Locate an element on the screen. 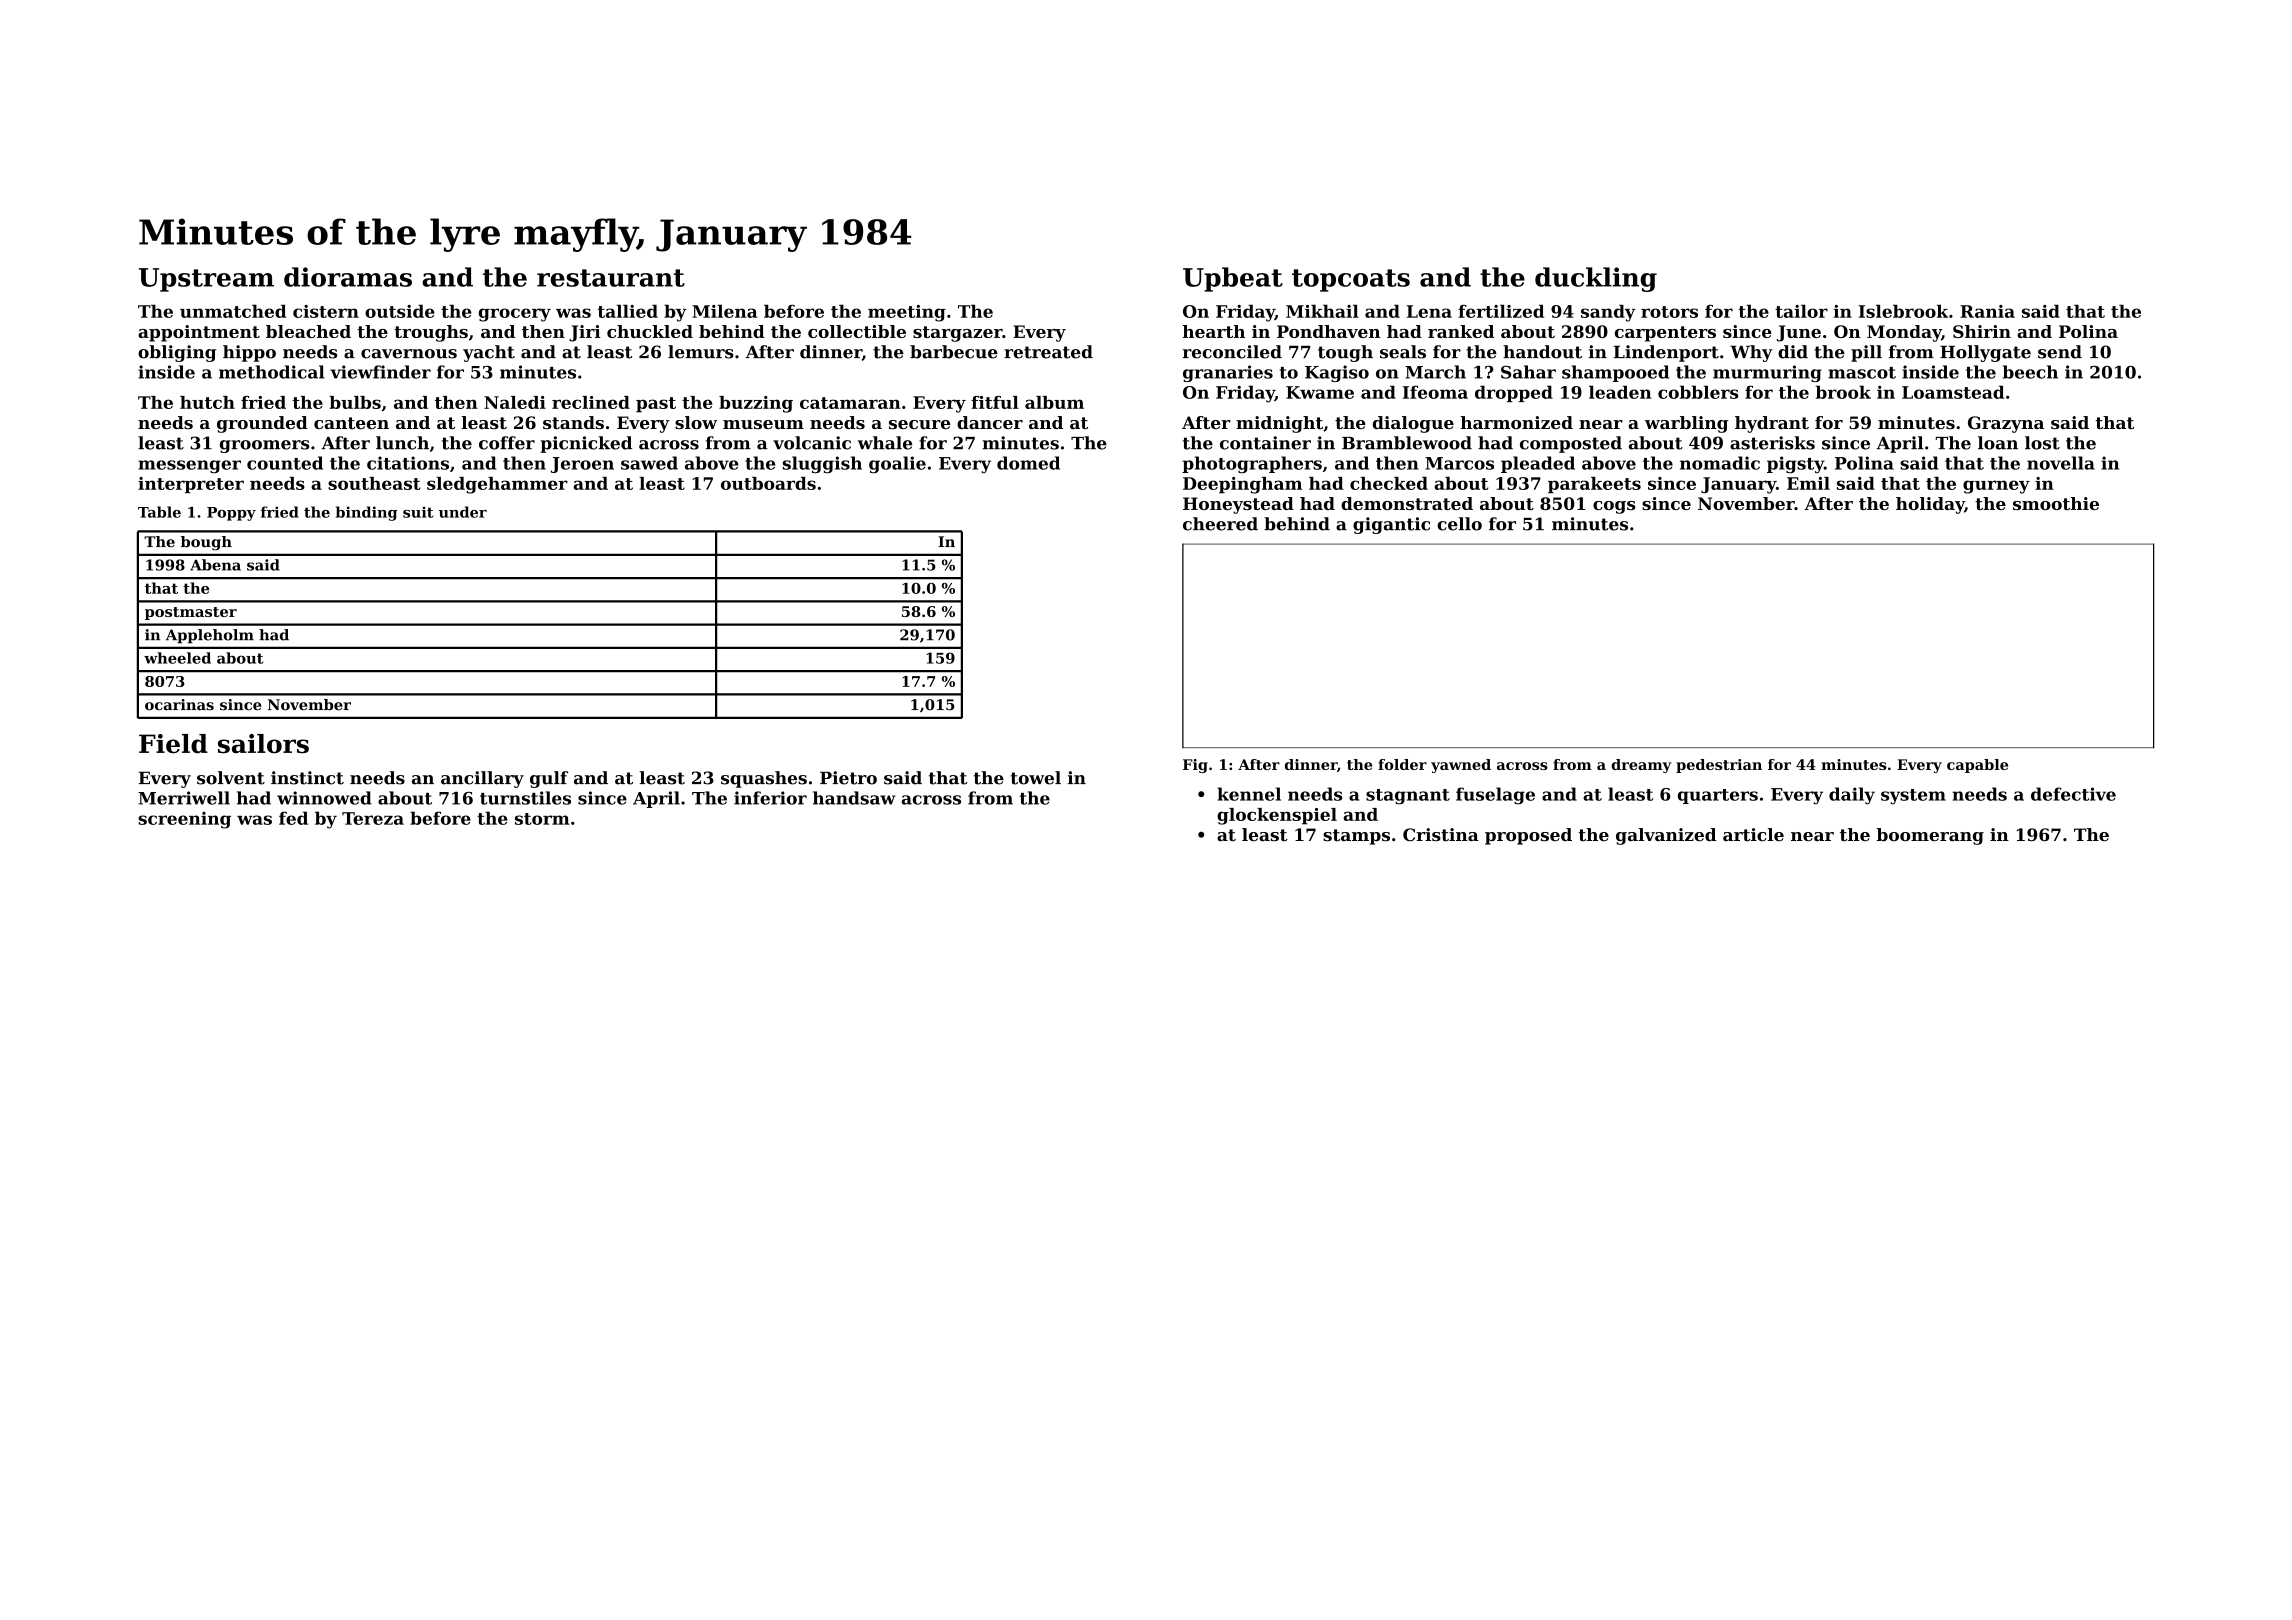  dioramas is located at coordinates (348, 277).
